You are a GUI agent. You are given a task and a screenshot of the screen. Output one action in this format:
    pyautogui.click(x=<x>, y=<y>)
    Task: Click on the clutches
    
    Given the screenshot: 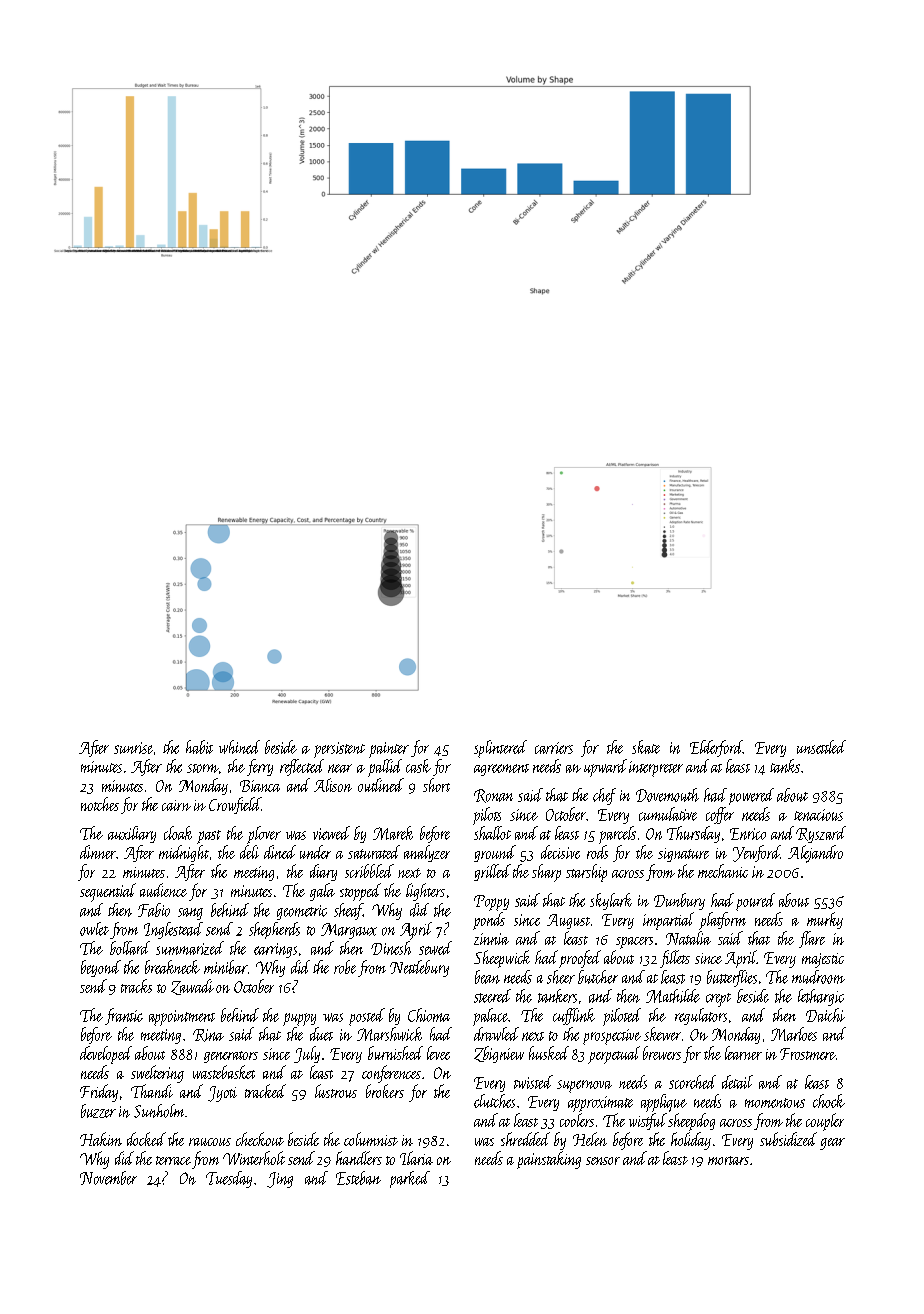 What is the action you would take?
    pyautogui.click(x=494, y=1101)
